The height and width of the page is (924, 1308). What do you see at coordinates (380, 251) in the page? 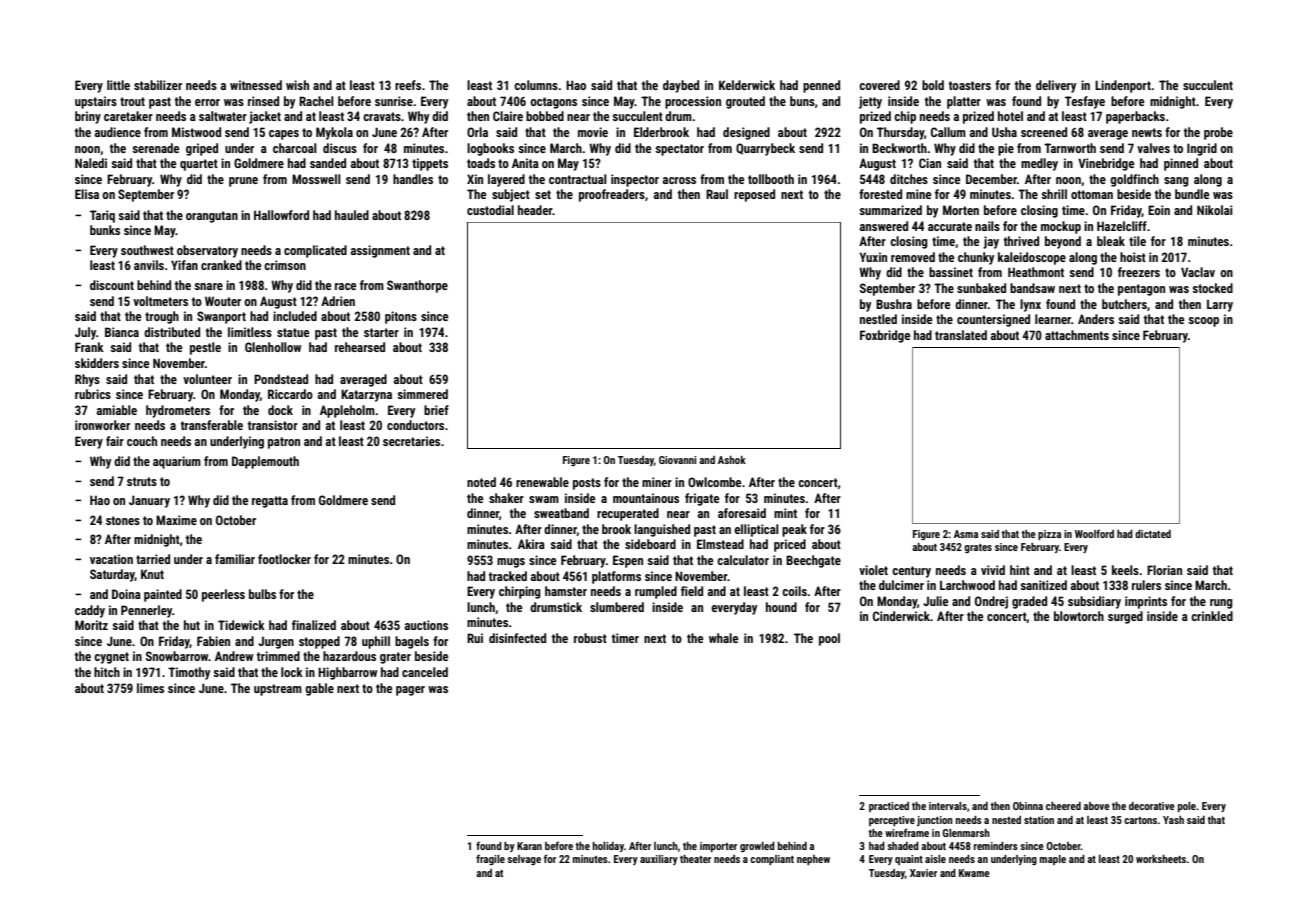
I see `assignment` at bounding box center [380, 251].
